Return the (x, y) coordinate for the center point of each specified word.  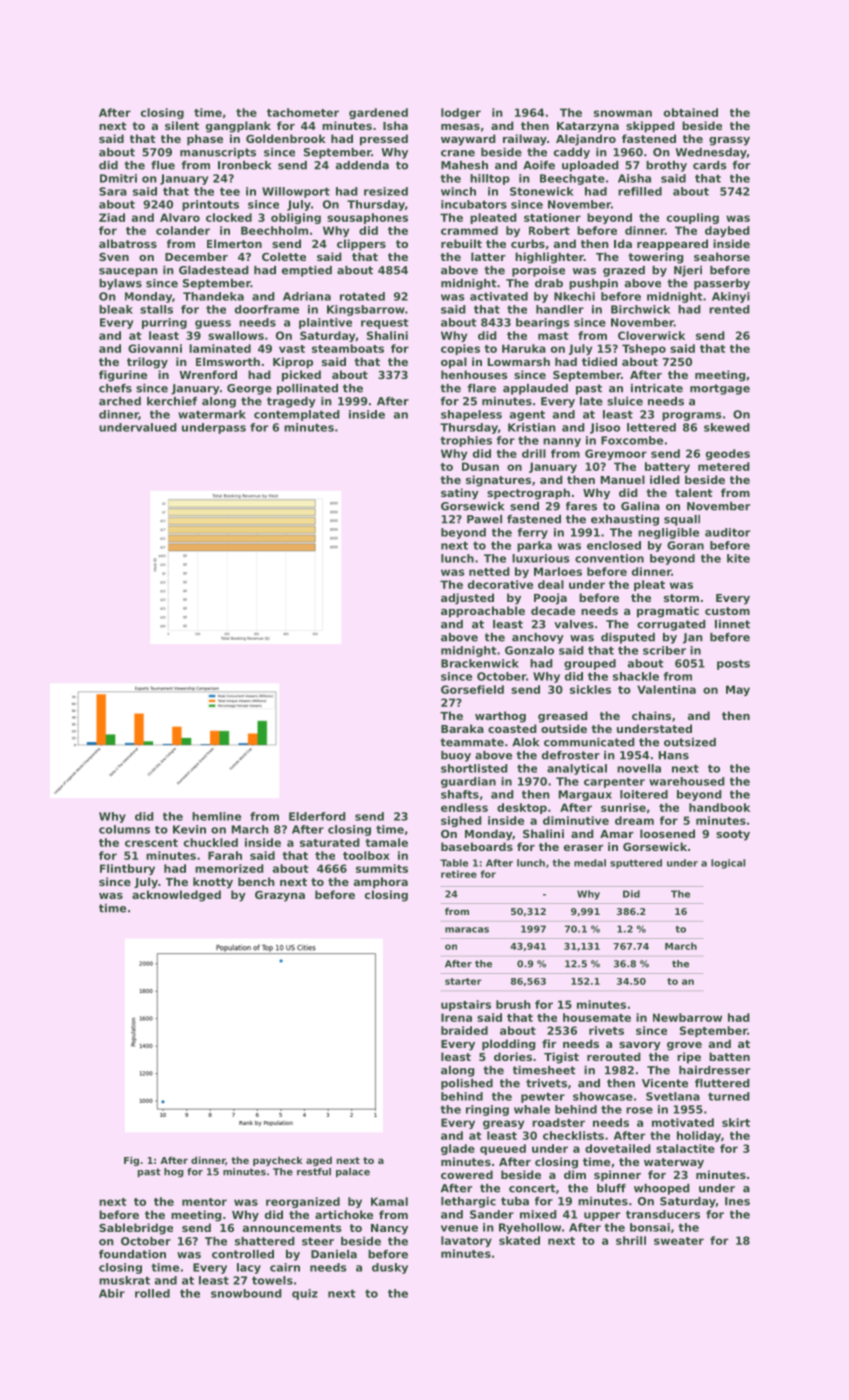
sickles (590, 689)
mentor (204, 1202)
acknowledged (176, 896)
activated (499, 296)
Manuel (623, 479)
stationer (552, 217)
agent (527, 415)
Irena (456, 1017)
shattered (265, 1241)
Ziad (112, 217)
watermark (212, 414)
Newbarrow (687, 1017)
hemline (216, 816)
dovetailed (618, 1148)
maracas (467, 930)
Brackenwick (480, 663)
